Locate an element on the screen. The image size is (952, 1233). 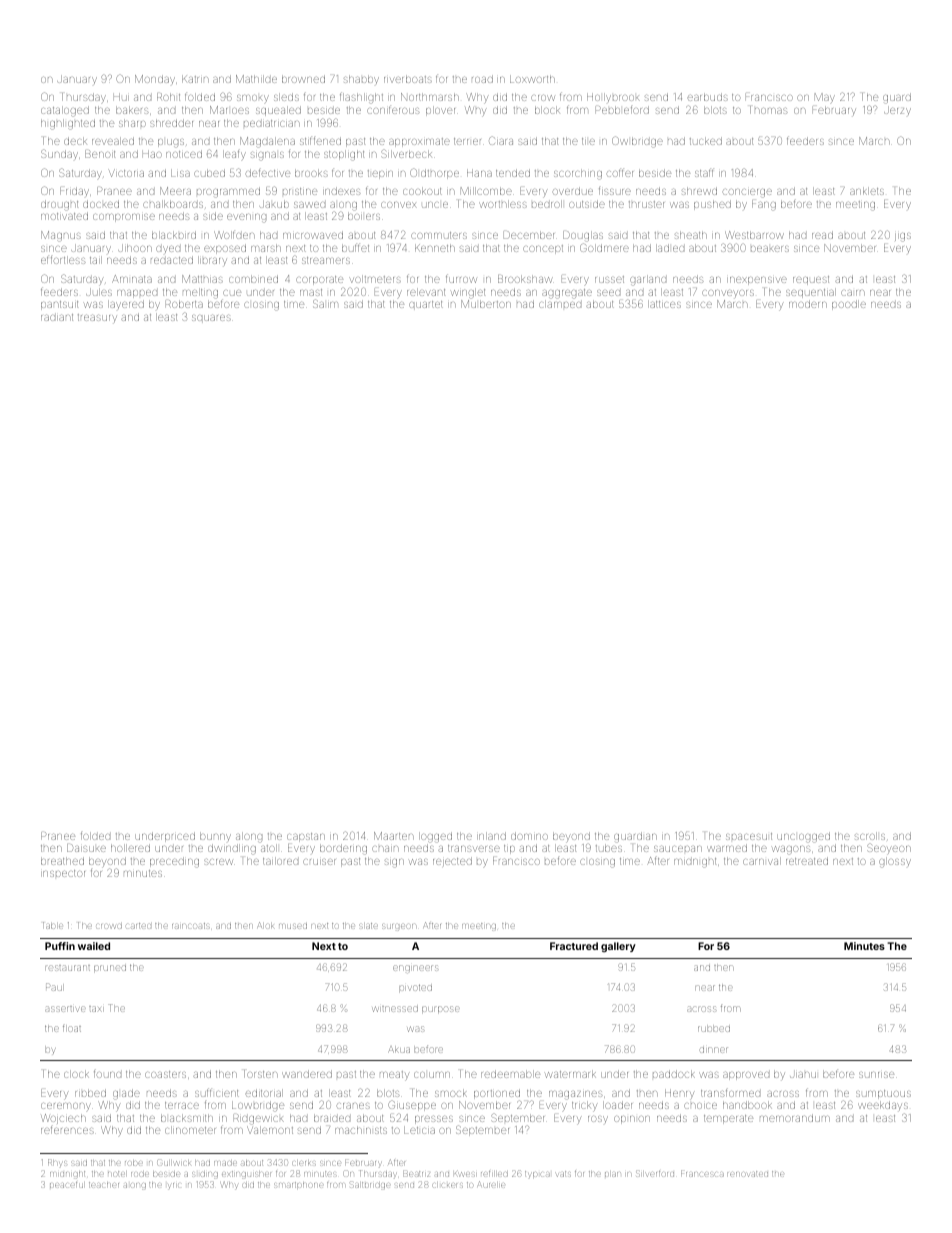
leafy is located at coordinates (234, 155).
